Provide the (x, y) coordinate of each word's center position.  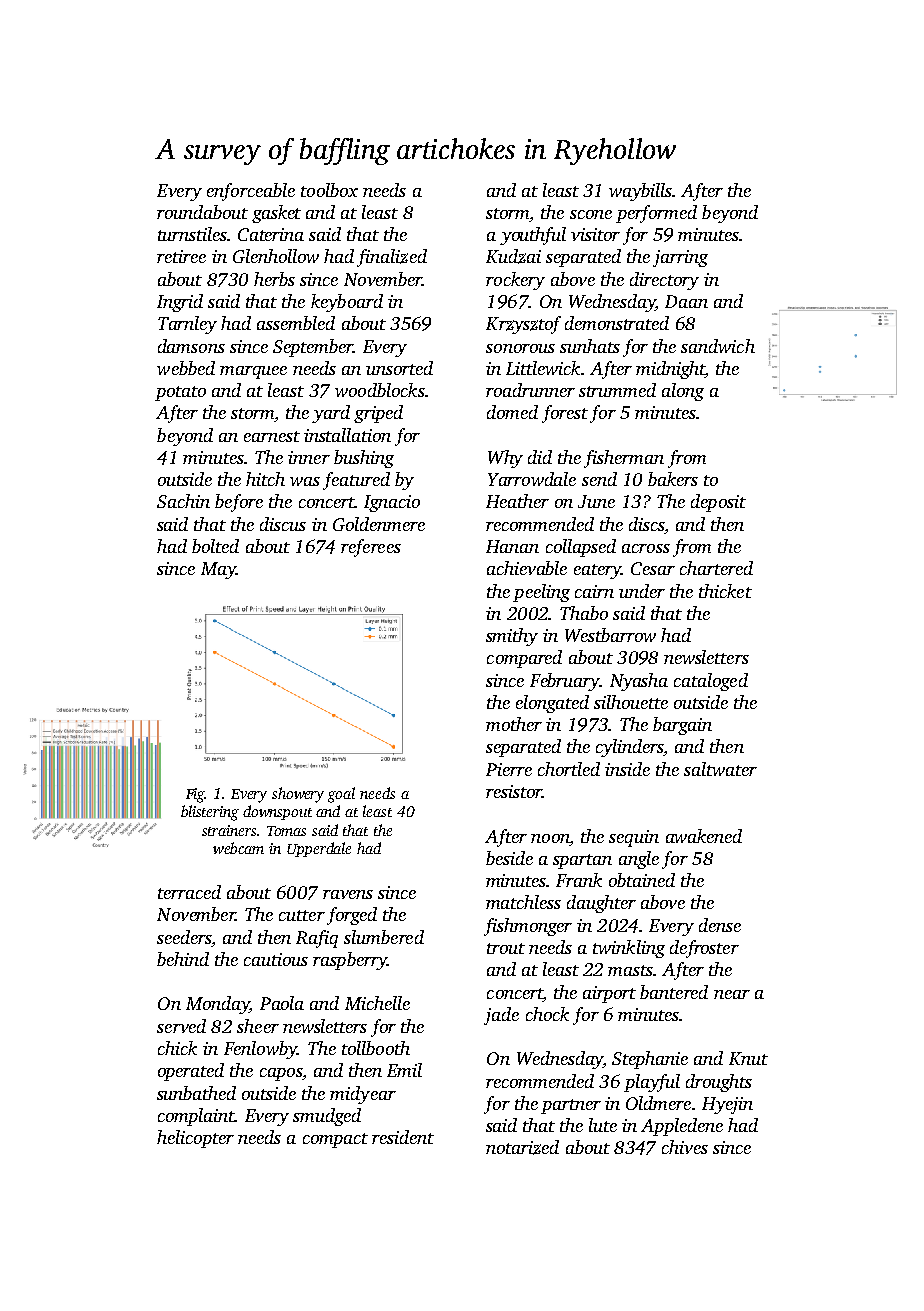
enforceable (251, 192)
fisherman (624, 459)
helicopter (195, 1139)
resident (403, 1137)
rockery (515, 281)
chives (685, 1147)
